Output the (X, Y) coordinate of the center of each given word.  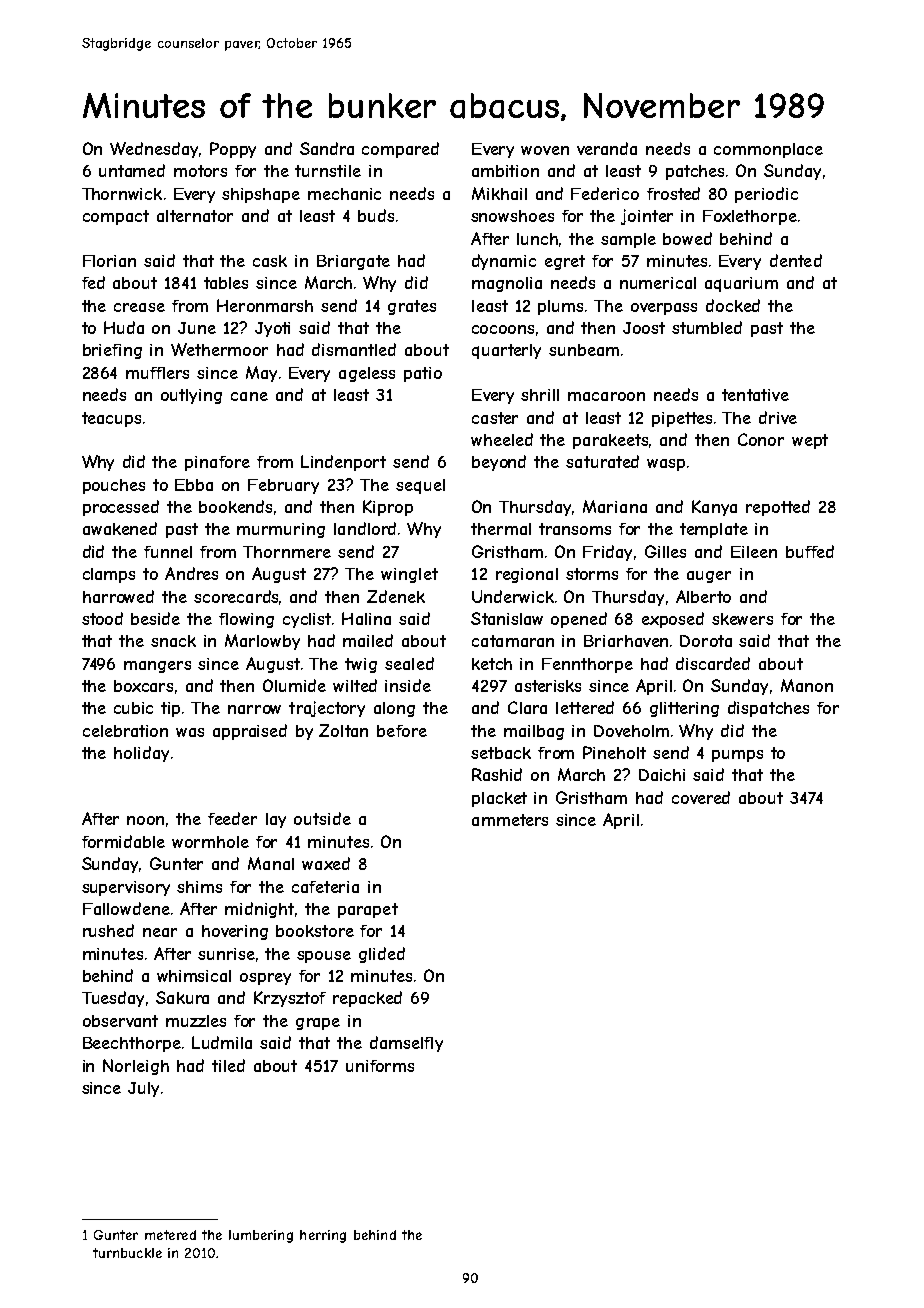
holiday (141, 754)
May (261, 374)
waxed (326, 863)
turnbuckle (127, 1253)
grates (412, 307)
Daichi (662, 775)
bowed (687, 238)
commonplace (768, 150)
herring (323, 1236)
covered (701, 797)
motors (200, 171)
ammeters (510, 820)
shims (199, 887)
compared (400, 150)
